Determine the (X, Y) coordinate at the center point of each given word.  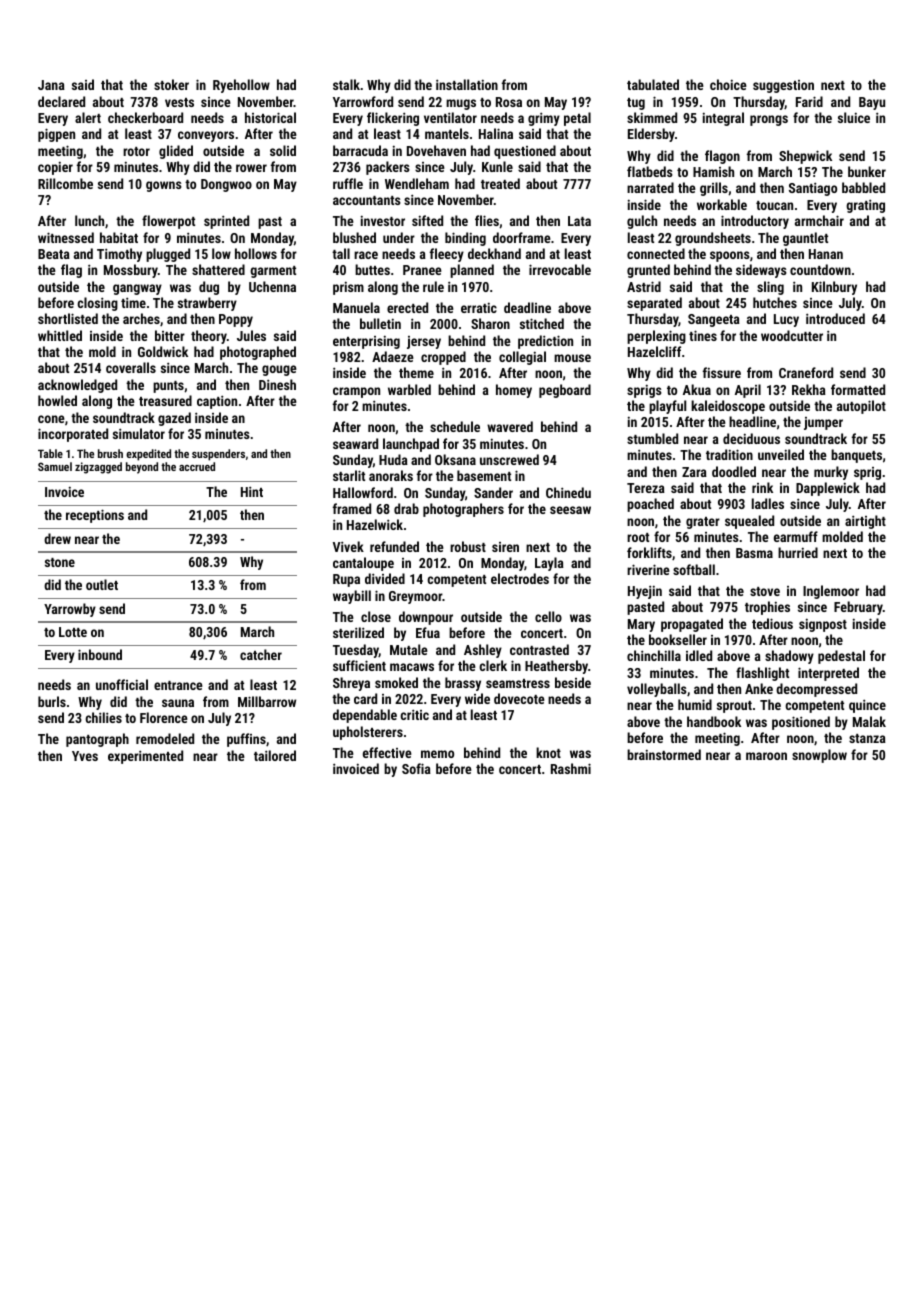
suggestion (783, 86)
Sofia (416, 768)
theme (416, 372)
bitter (170, 335)
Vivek (348, 546)
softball (694, 569)
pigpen (56, 135)
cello (548, 616)
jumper (823, 423)
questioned (525, 152)
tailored (275, 755)
